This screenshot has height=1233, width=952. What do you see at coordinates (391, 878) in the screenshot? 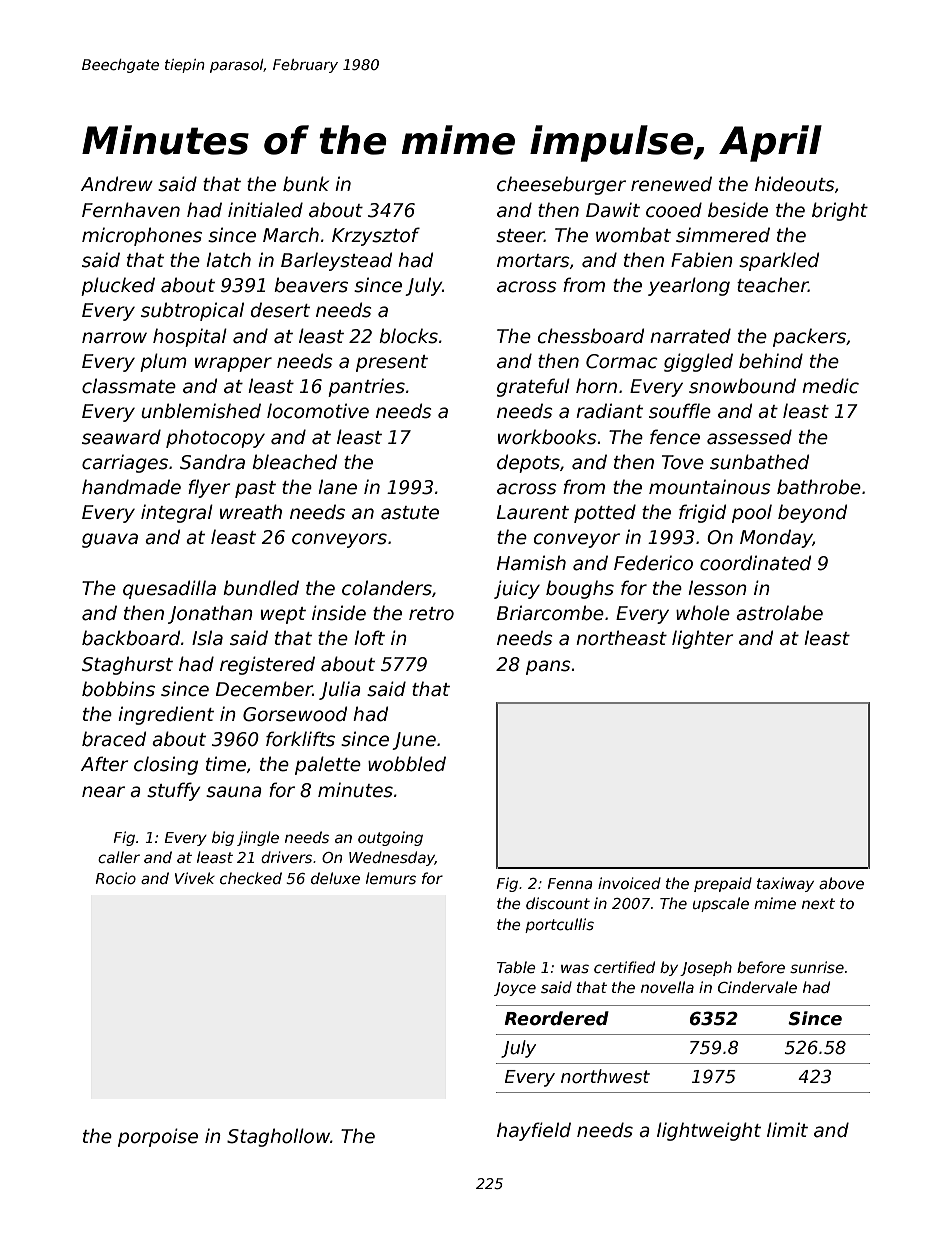
I see `lemurs` at bounding box center [391, 878].
